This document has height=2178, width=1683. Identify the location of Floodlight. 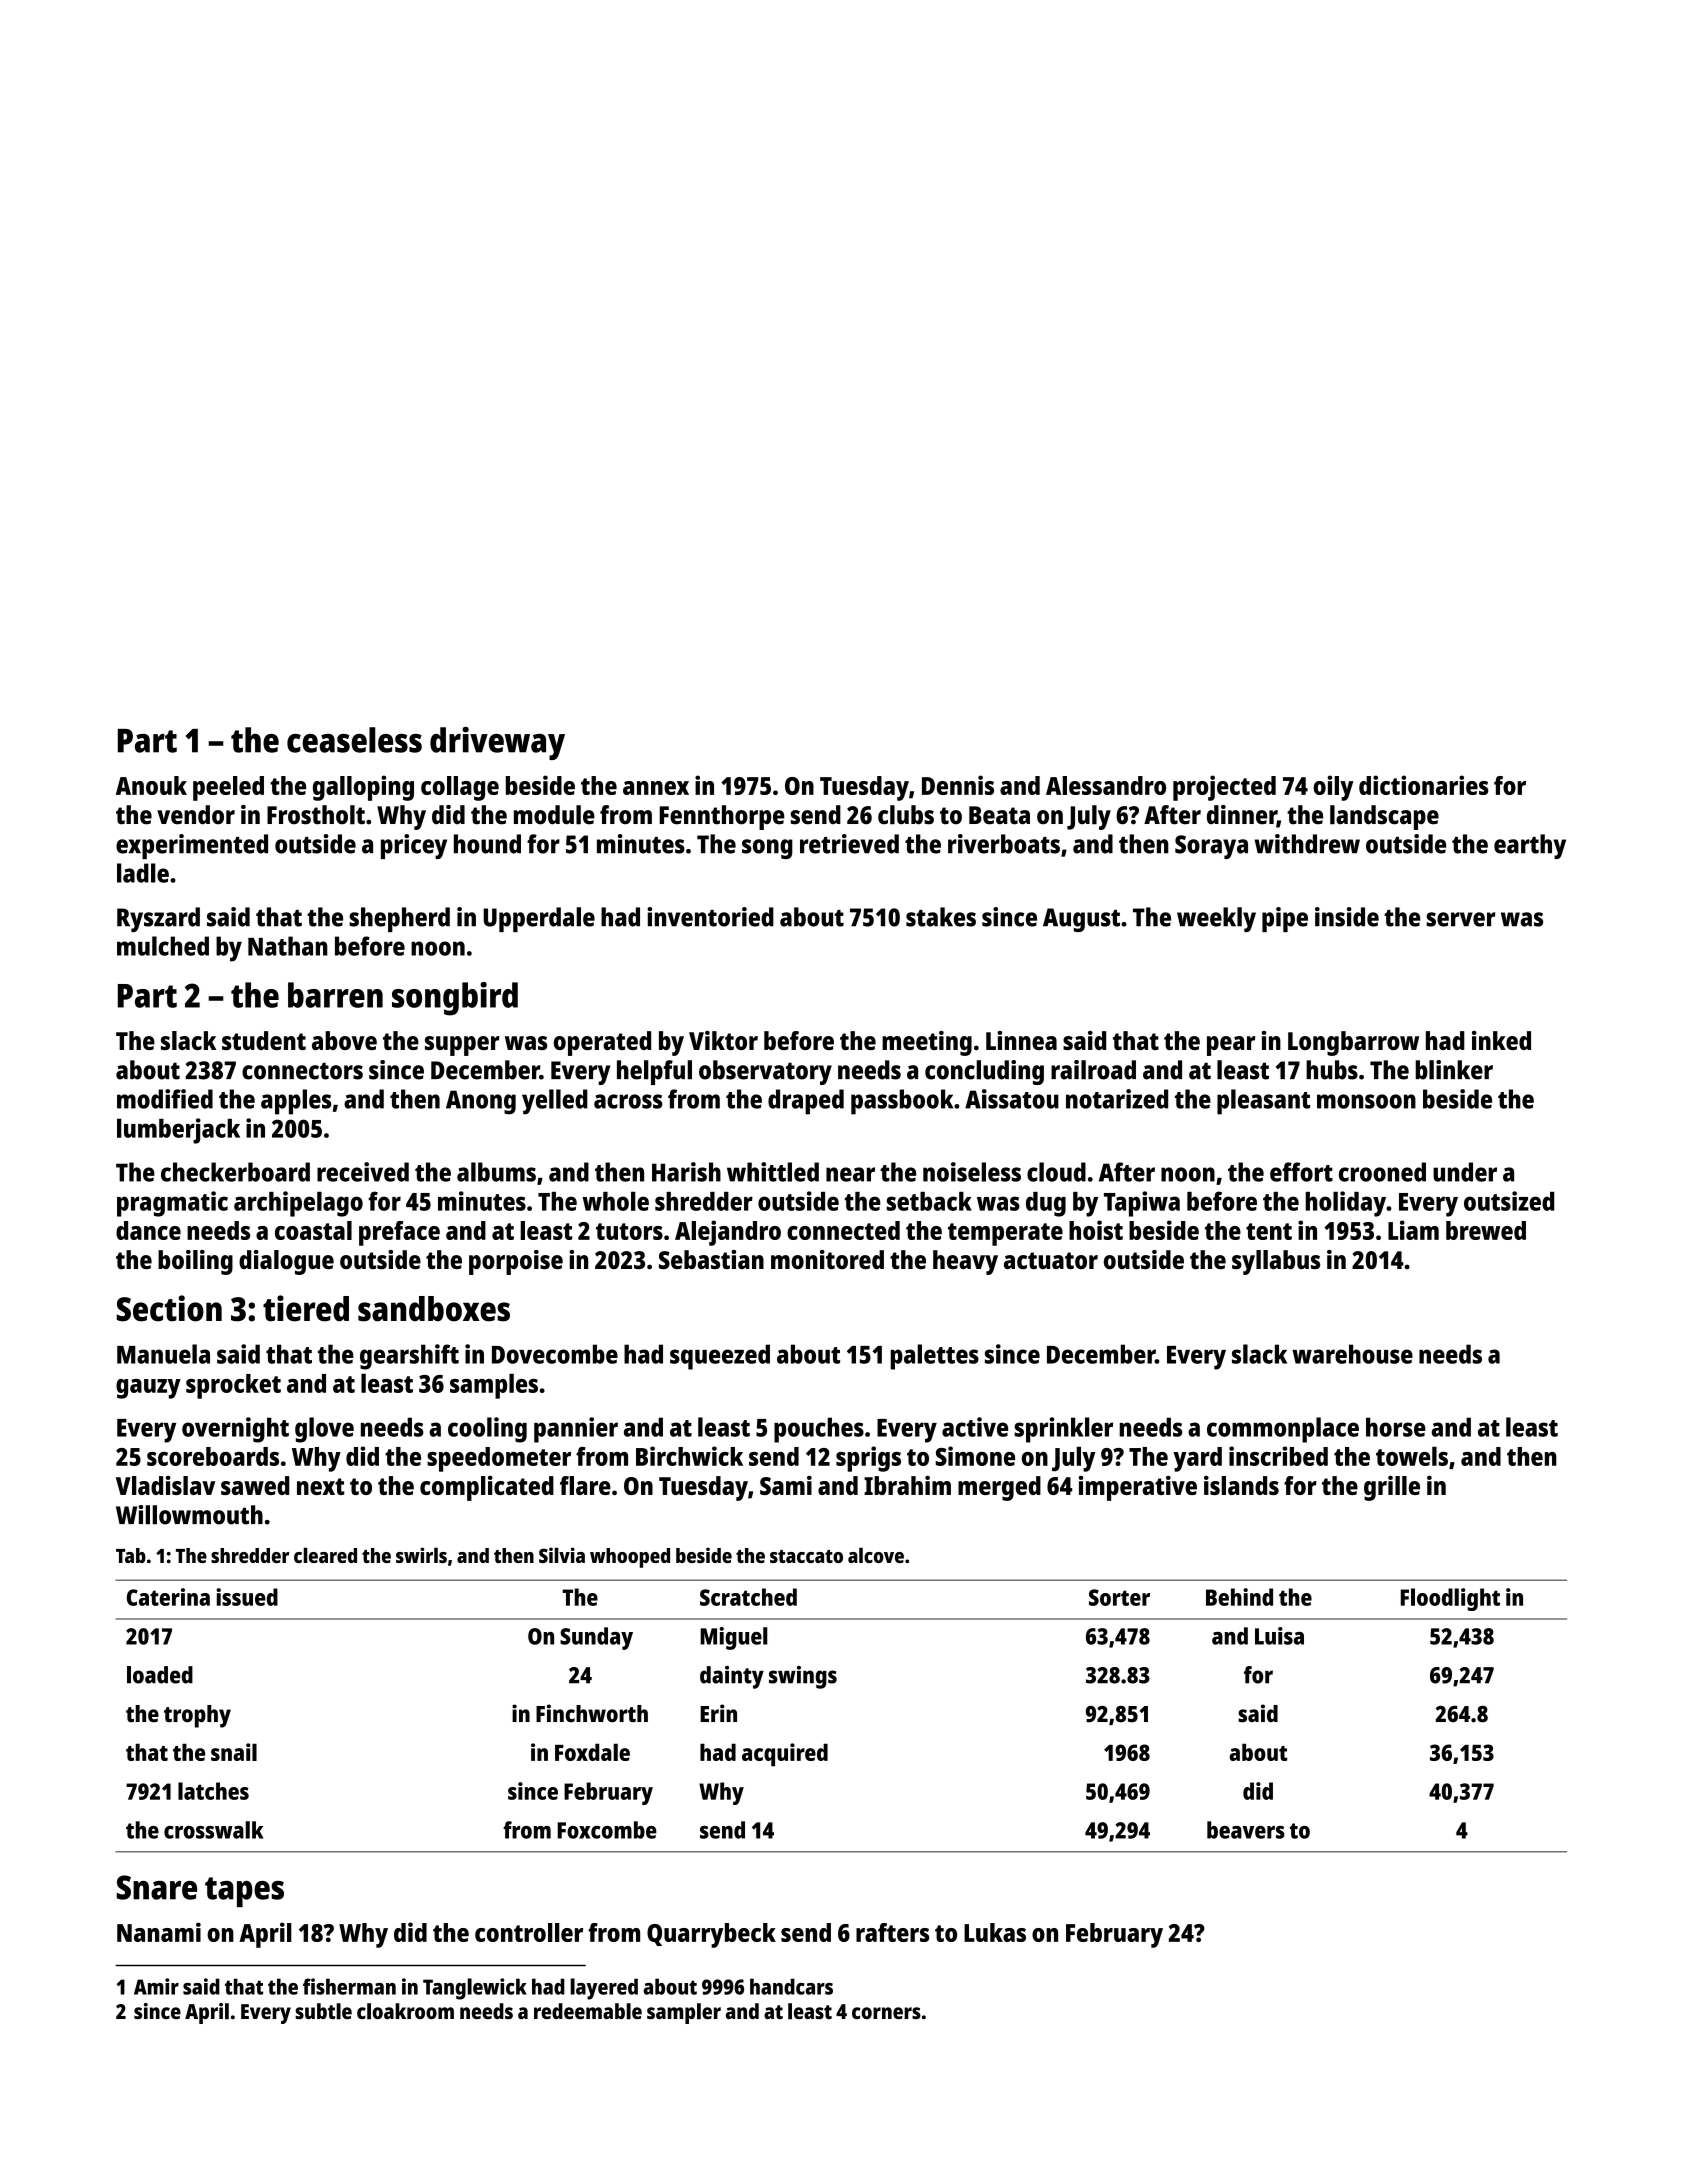
(1450, 1599).
